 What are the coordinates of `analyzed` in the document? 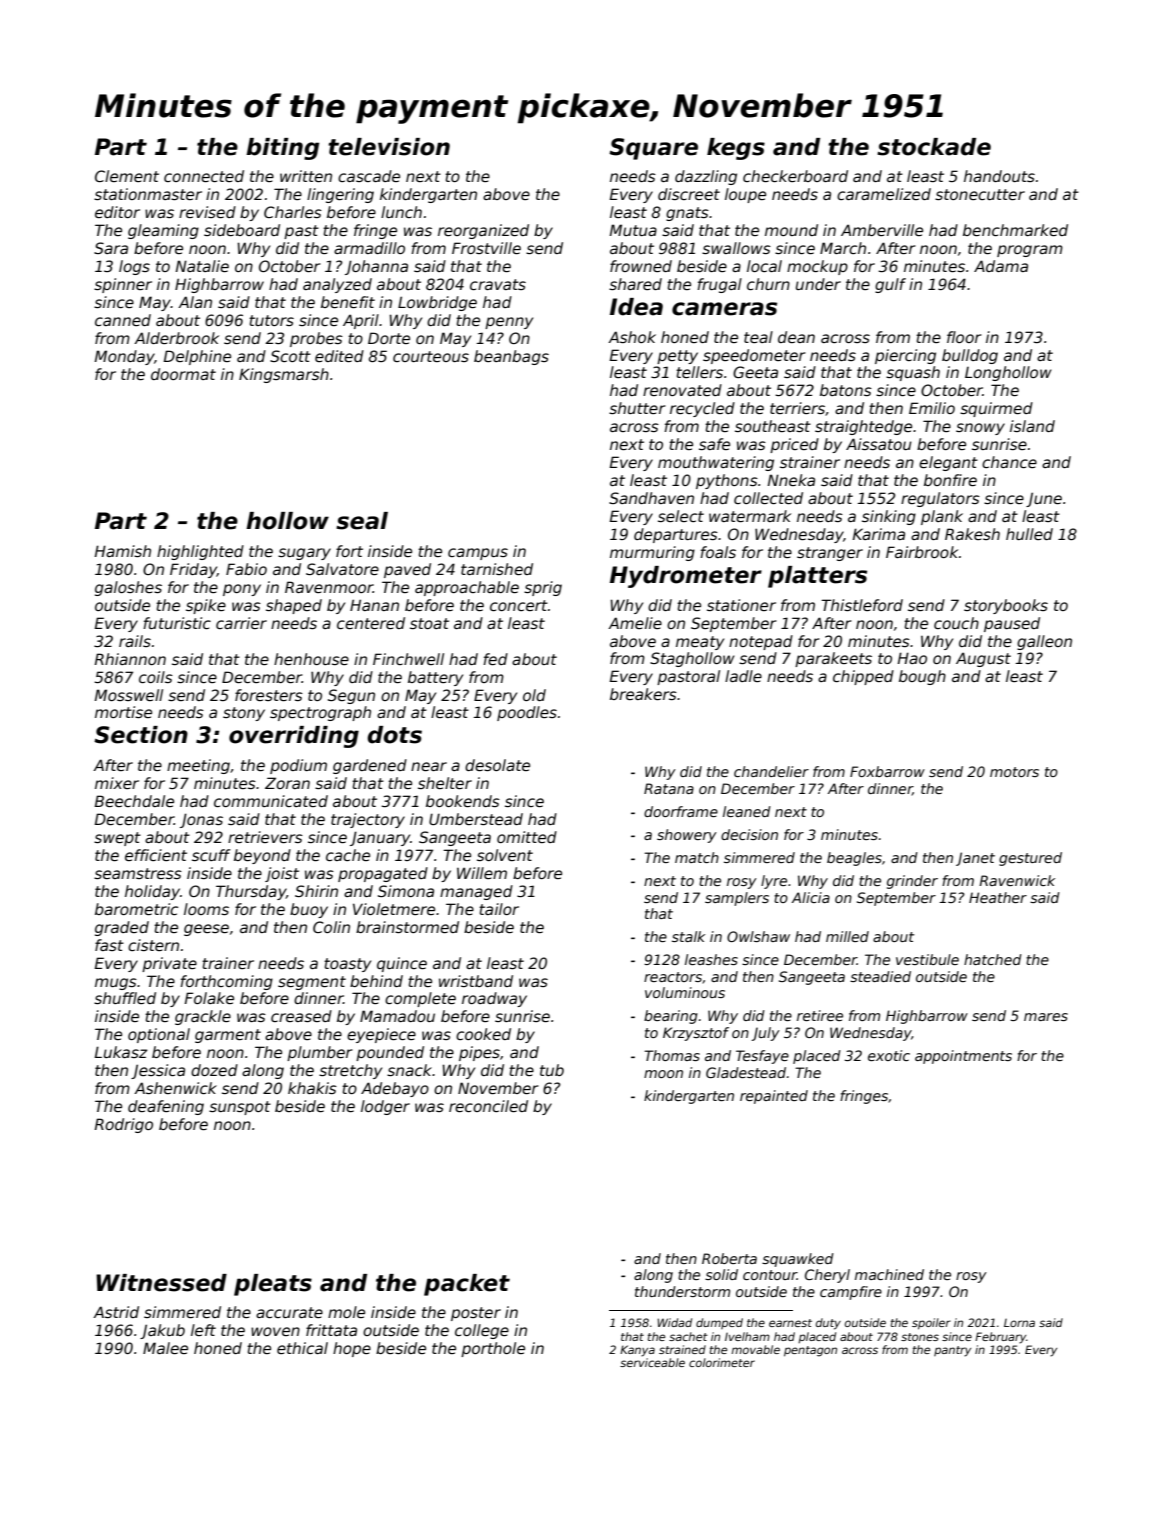 It's located at (337, 285).
